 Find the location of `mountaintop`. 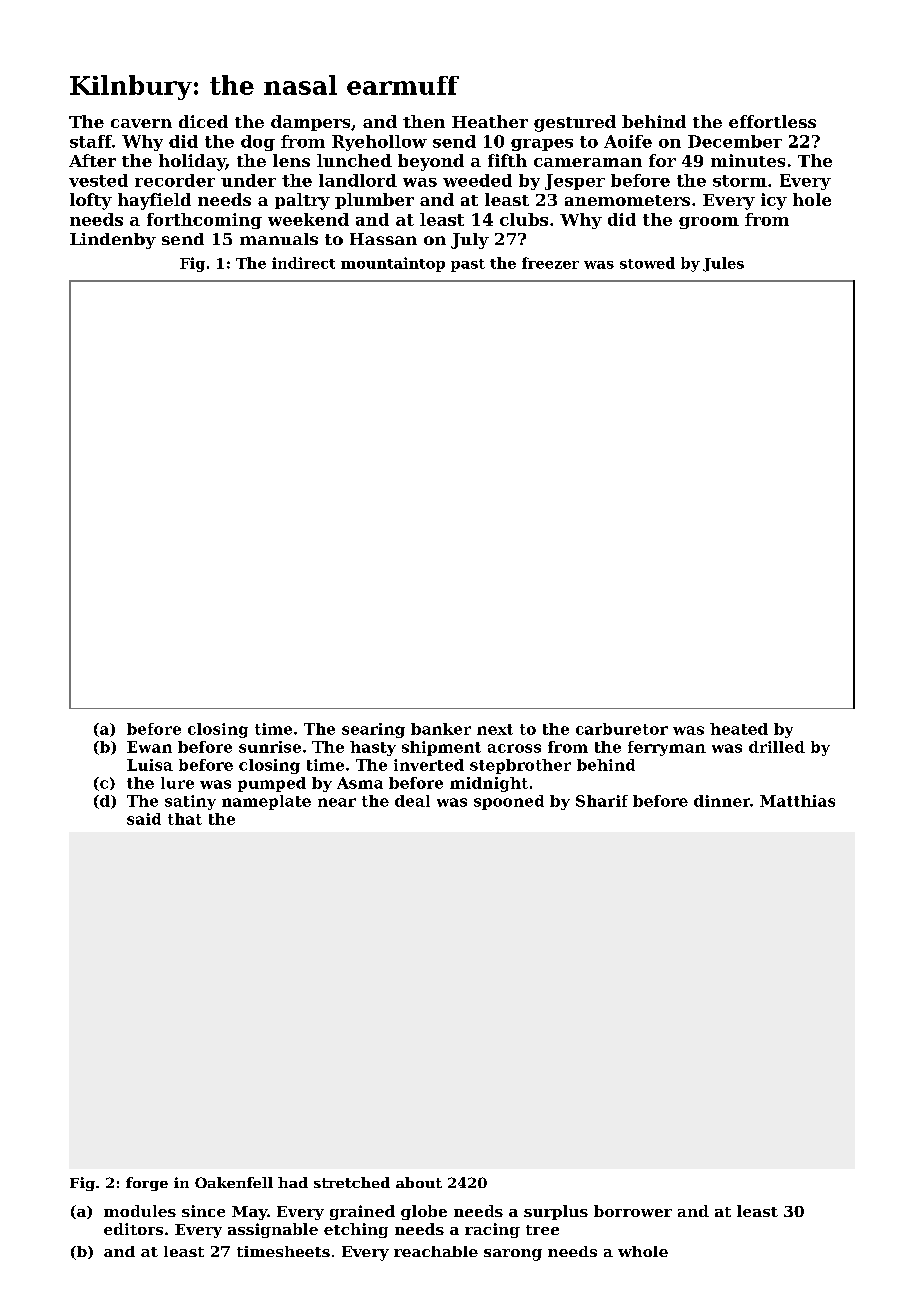

mountaintop is located at coordinates (393, 264).
